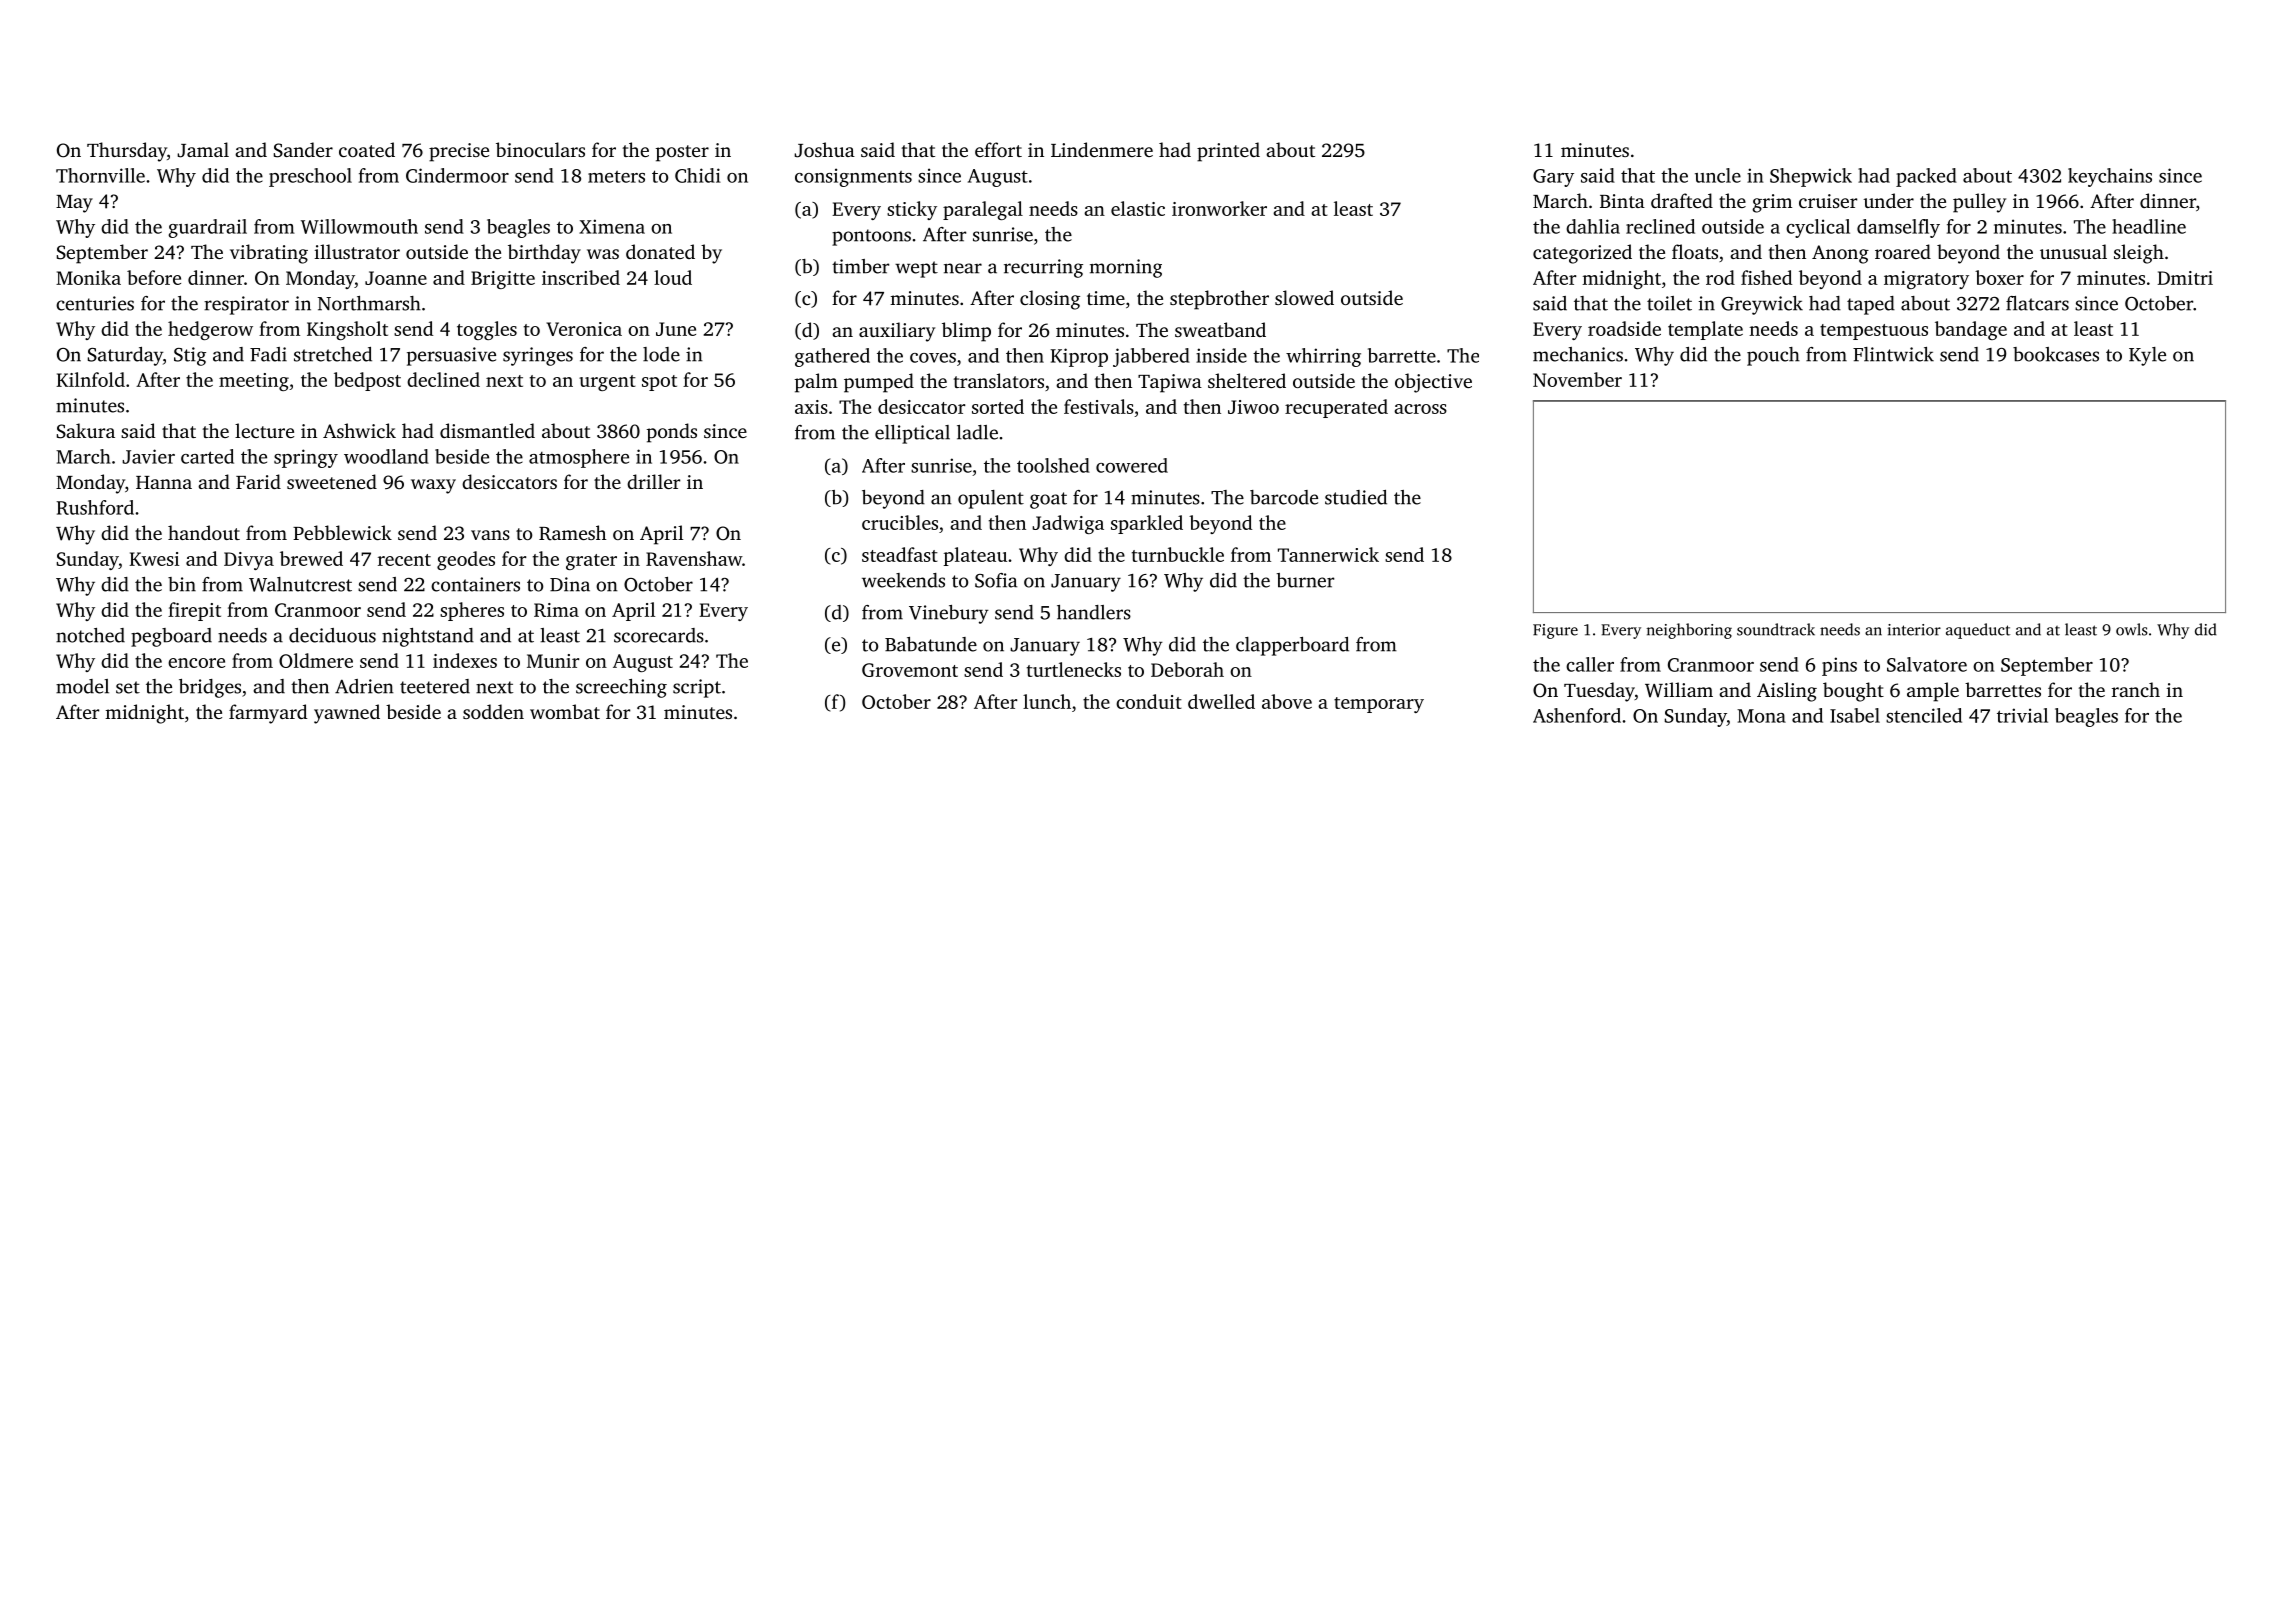  Describe the element at coordinates (1132, 465) in the screenshot. I see `cowered` at that location.
